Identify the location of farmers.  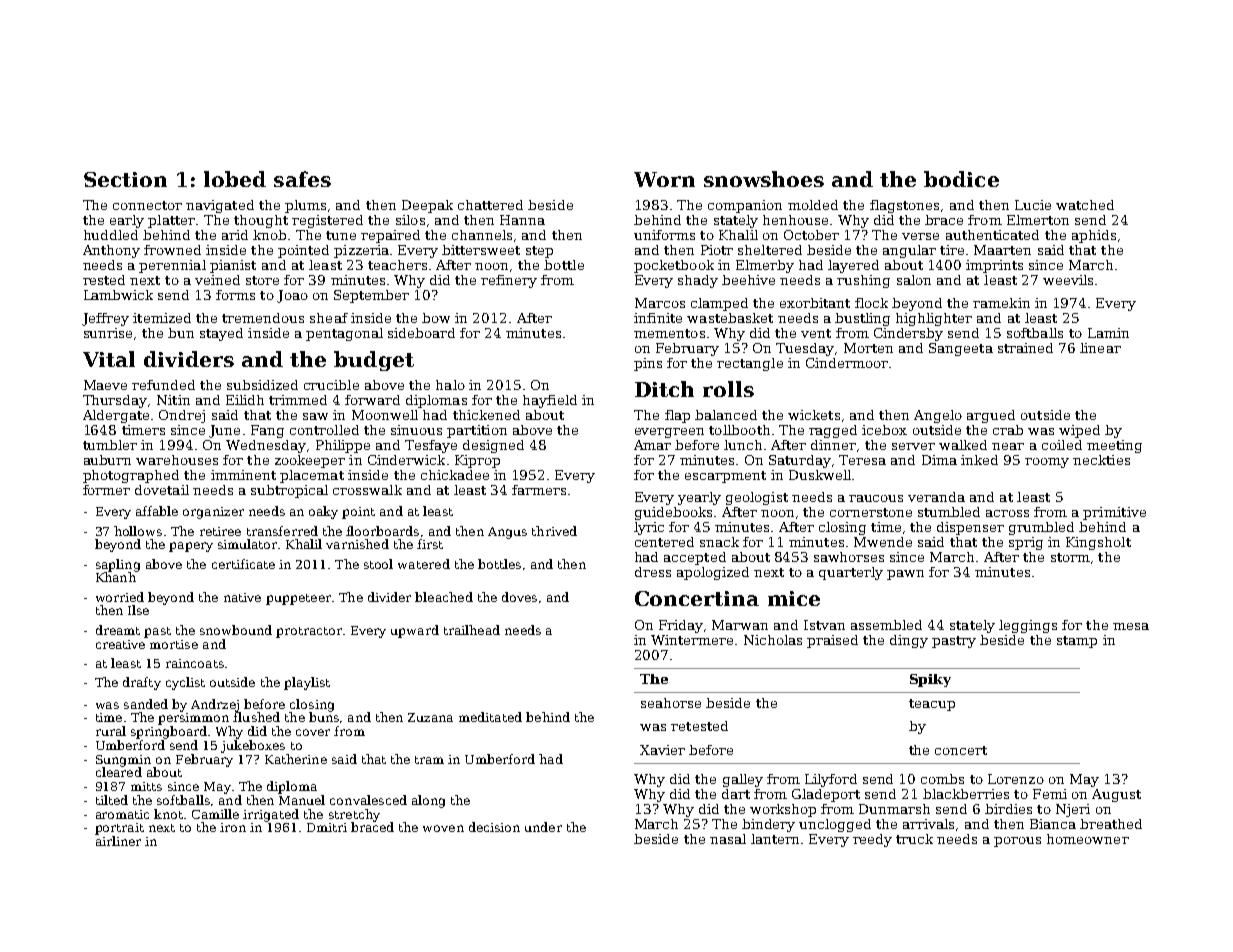
(539, 490).
